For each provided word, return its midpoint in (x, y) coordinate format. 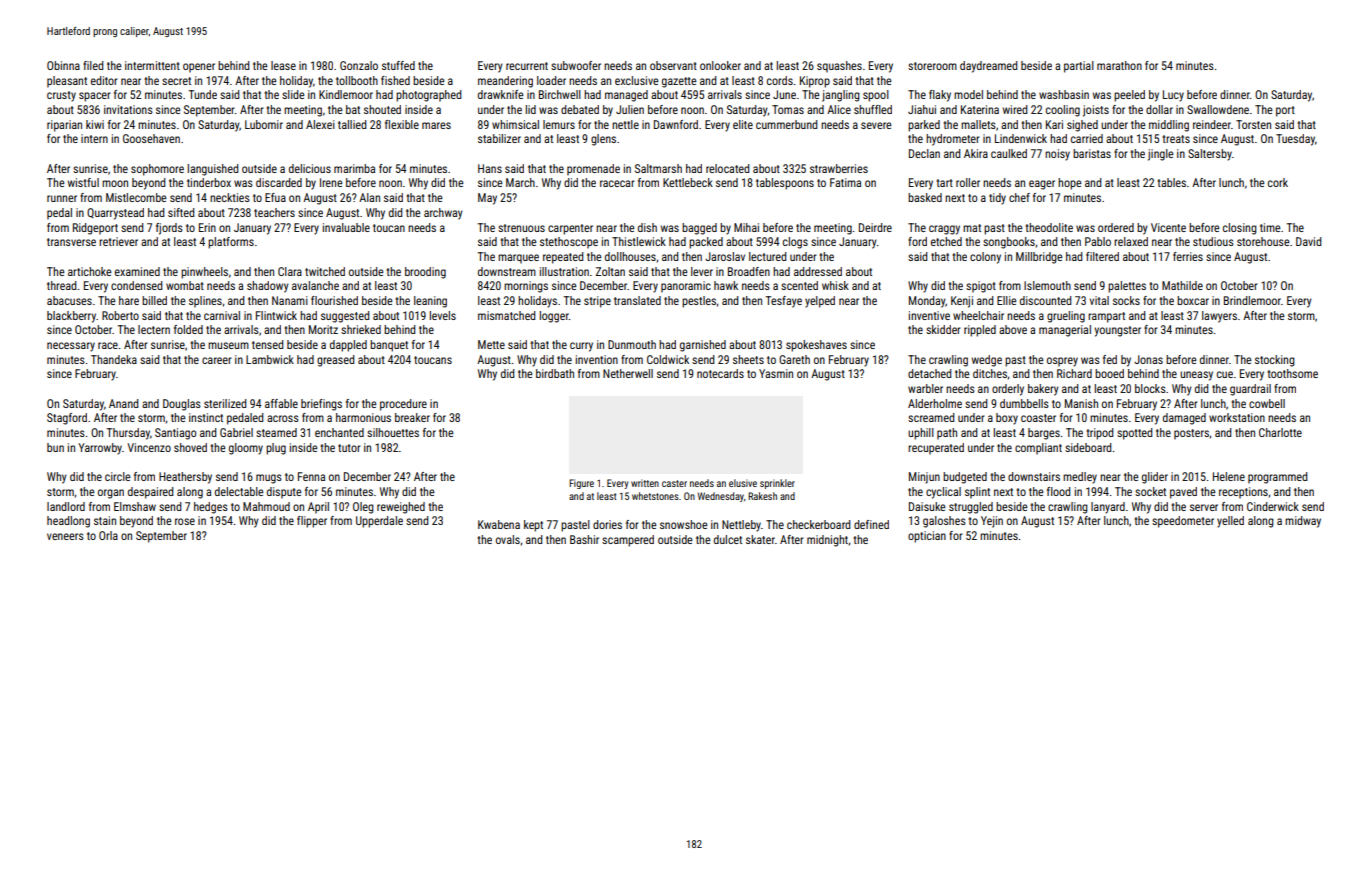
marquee (518, 259)
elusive (743, 483)
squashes (839, 67)
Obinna (63, 65)
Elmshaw (135, 506)
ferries (1188, 256)
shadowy (268, 287)
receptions (1243, 493)
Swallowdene (1218, 109)
